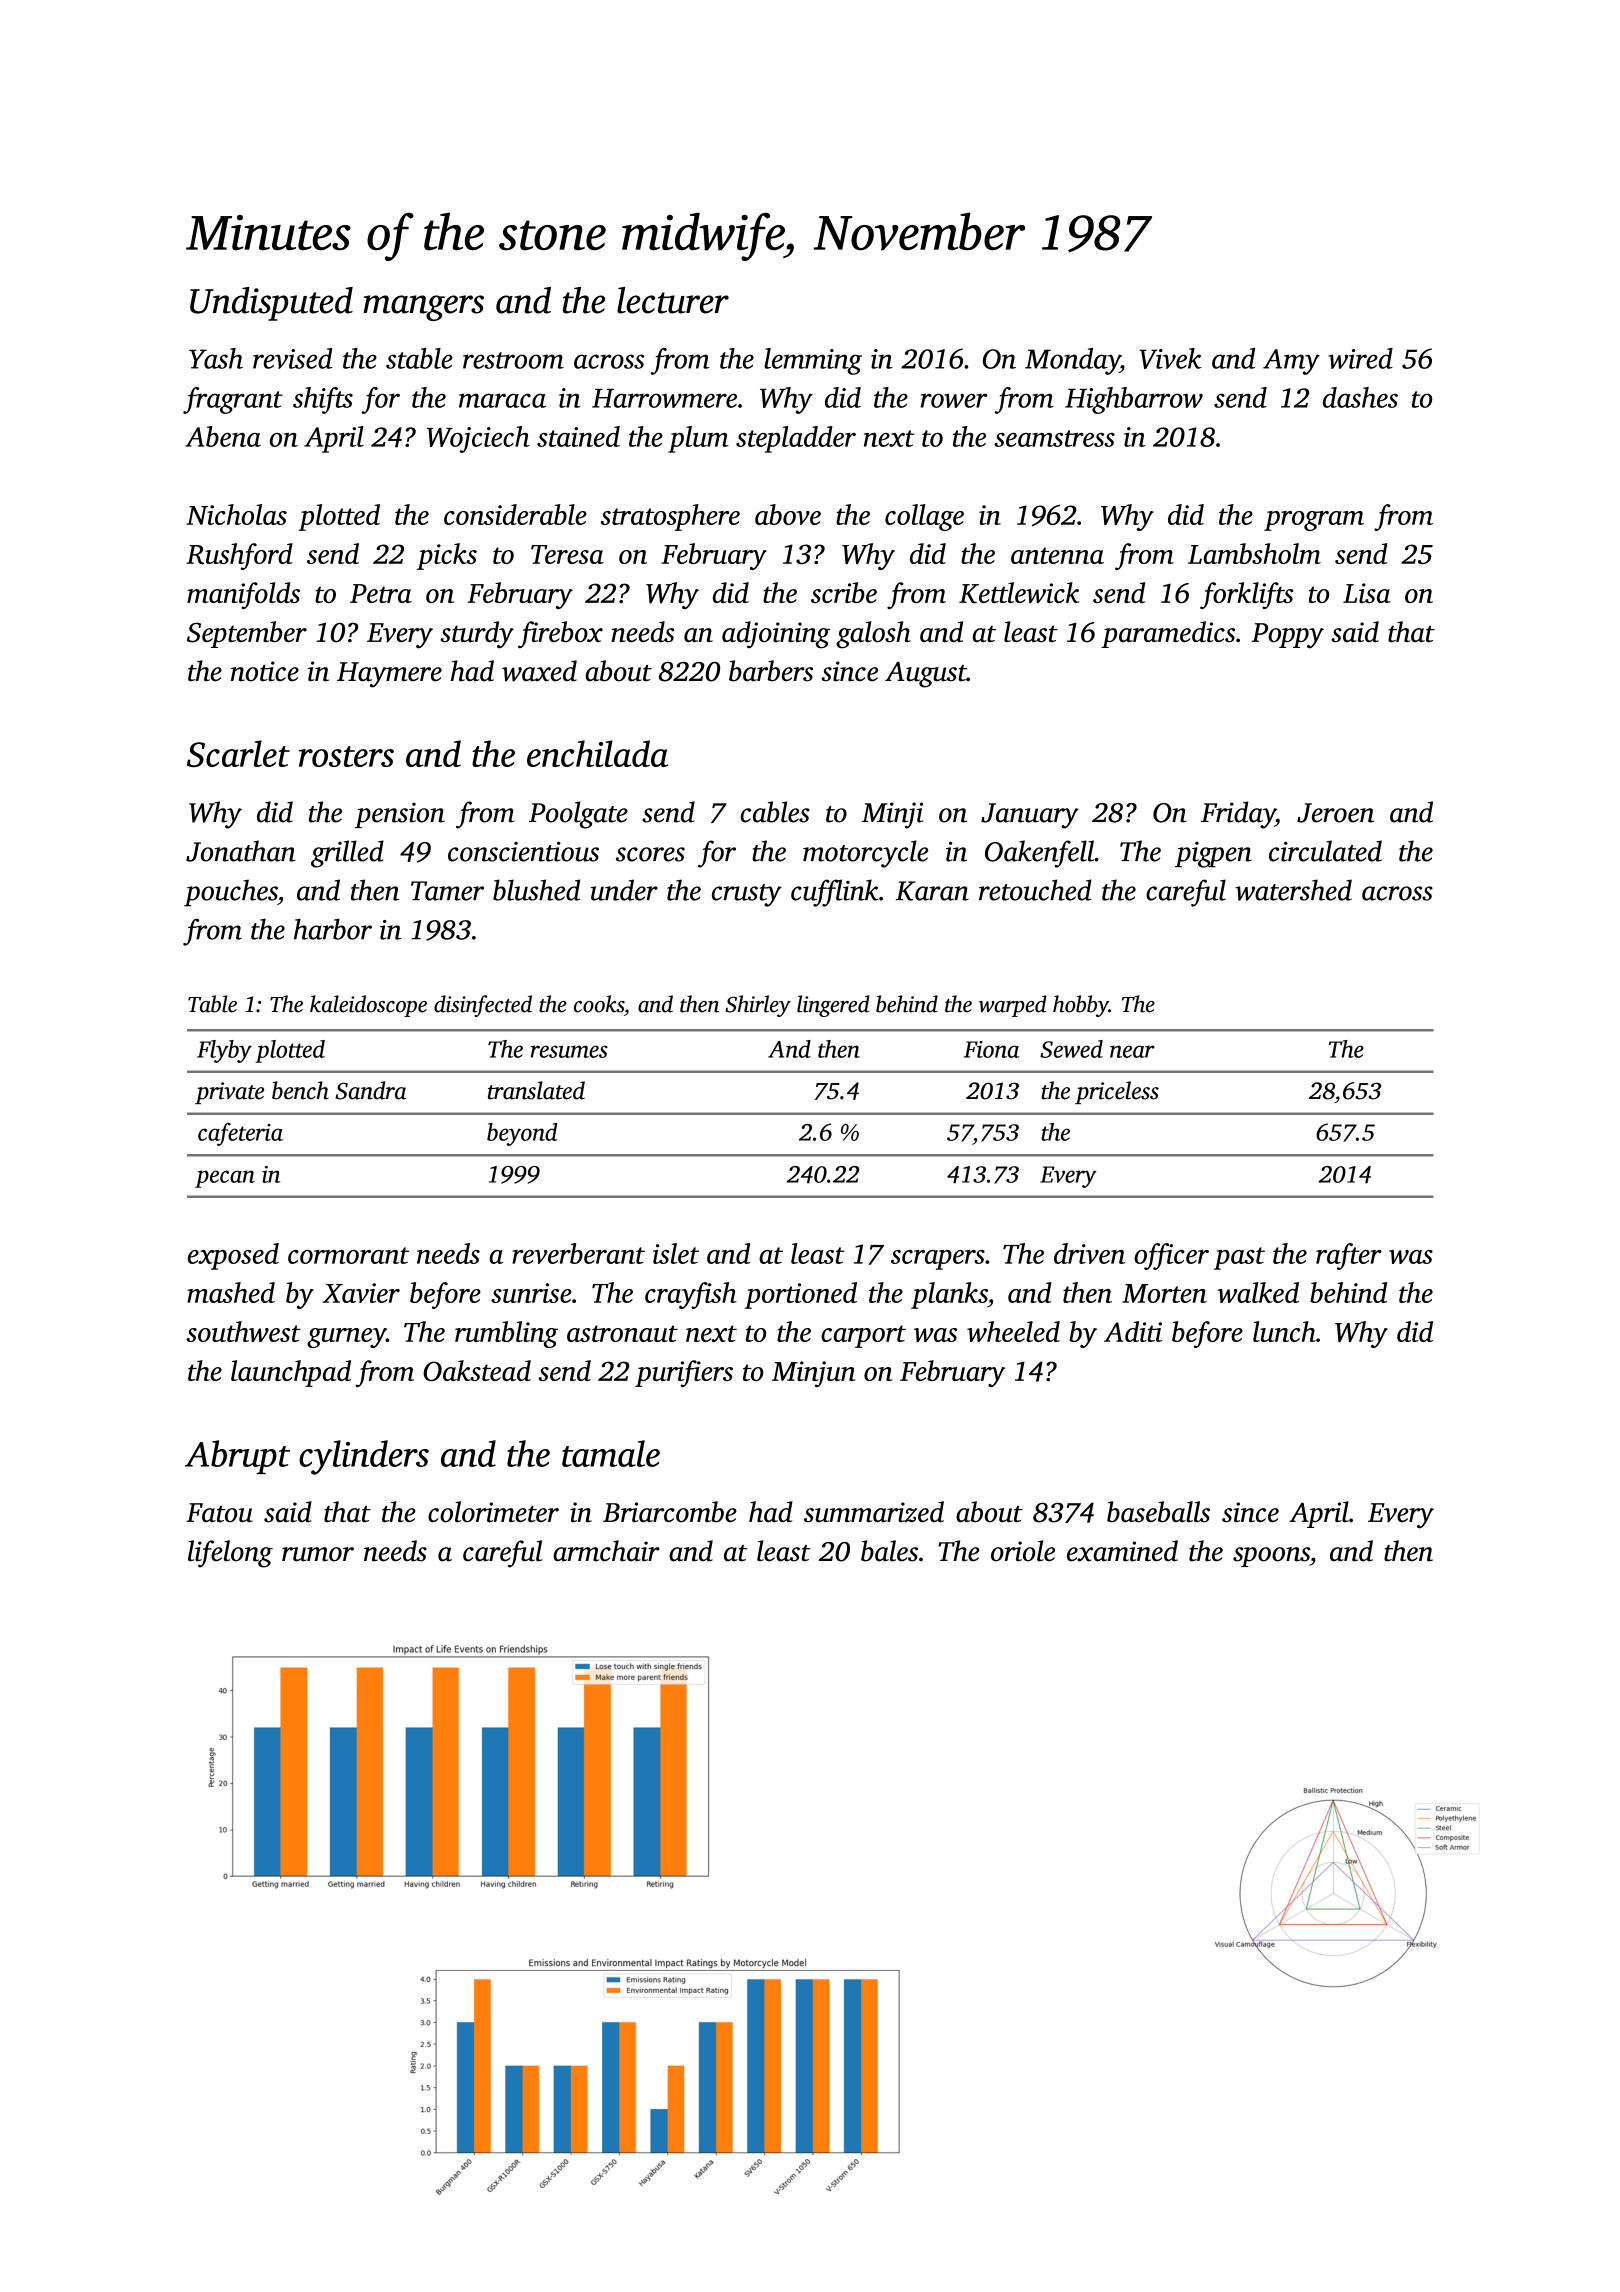  I want to click on lecturer, so click(673, 300).
